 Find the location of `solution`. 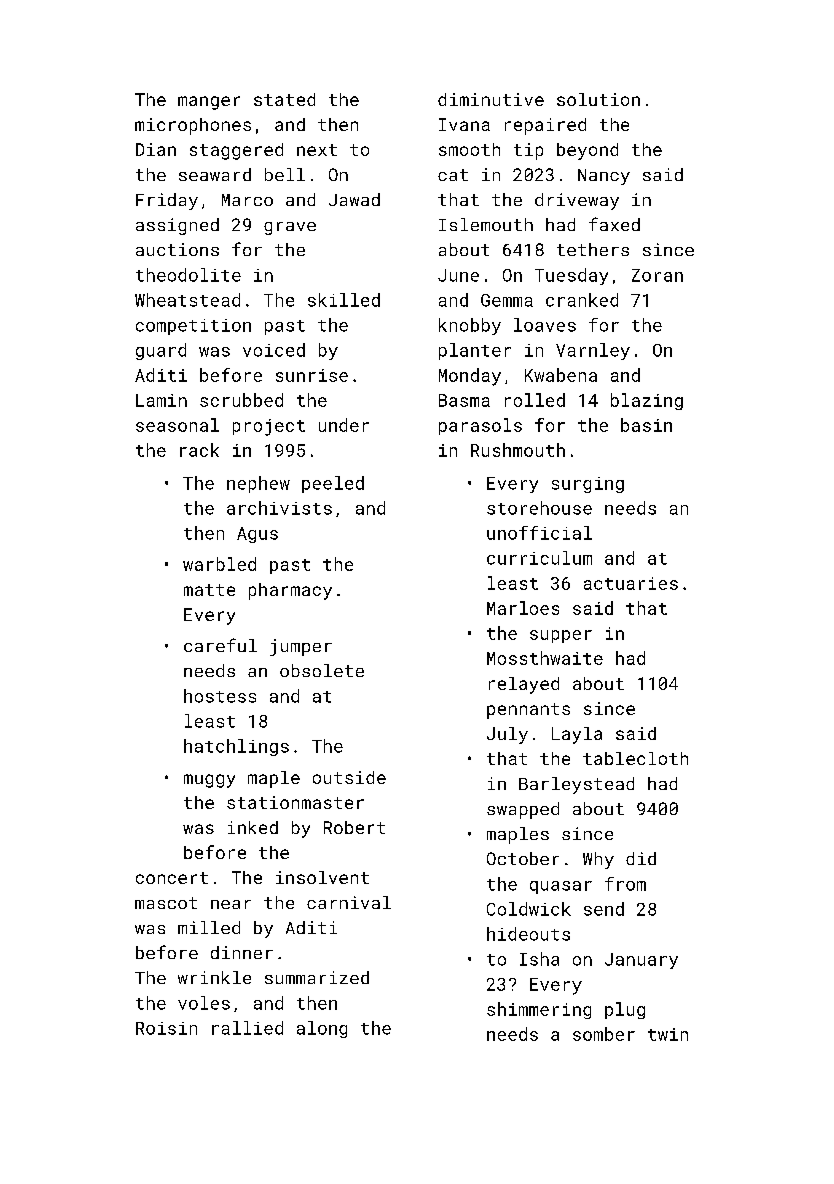

solution is located at coordinates (598, 99).
